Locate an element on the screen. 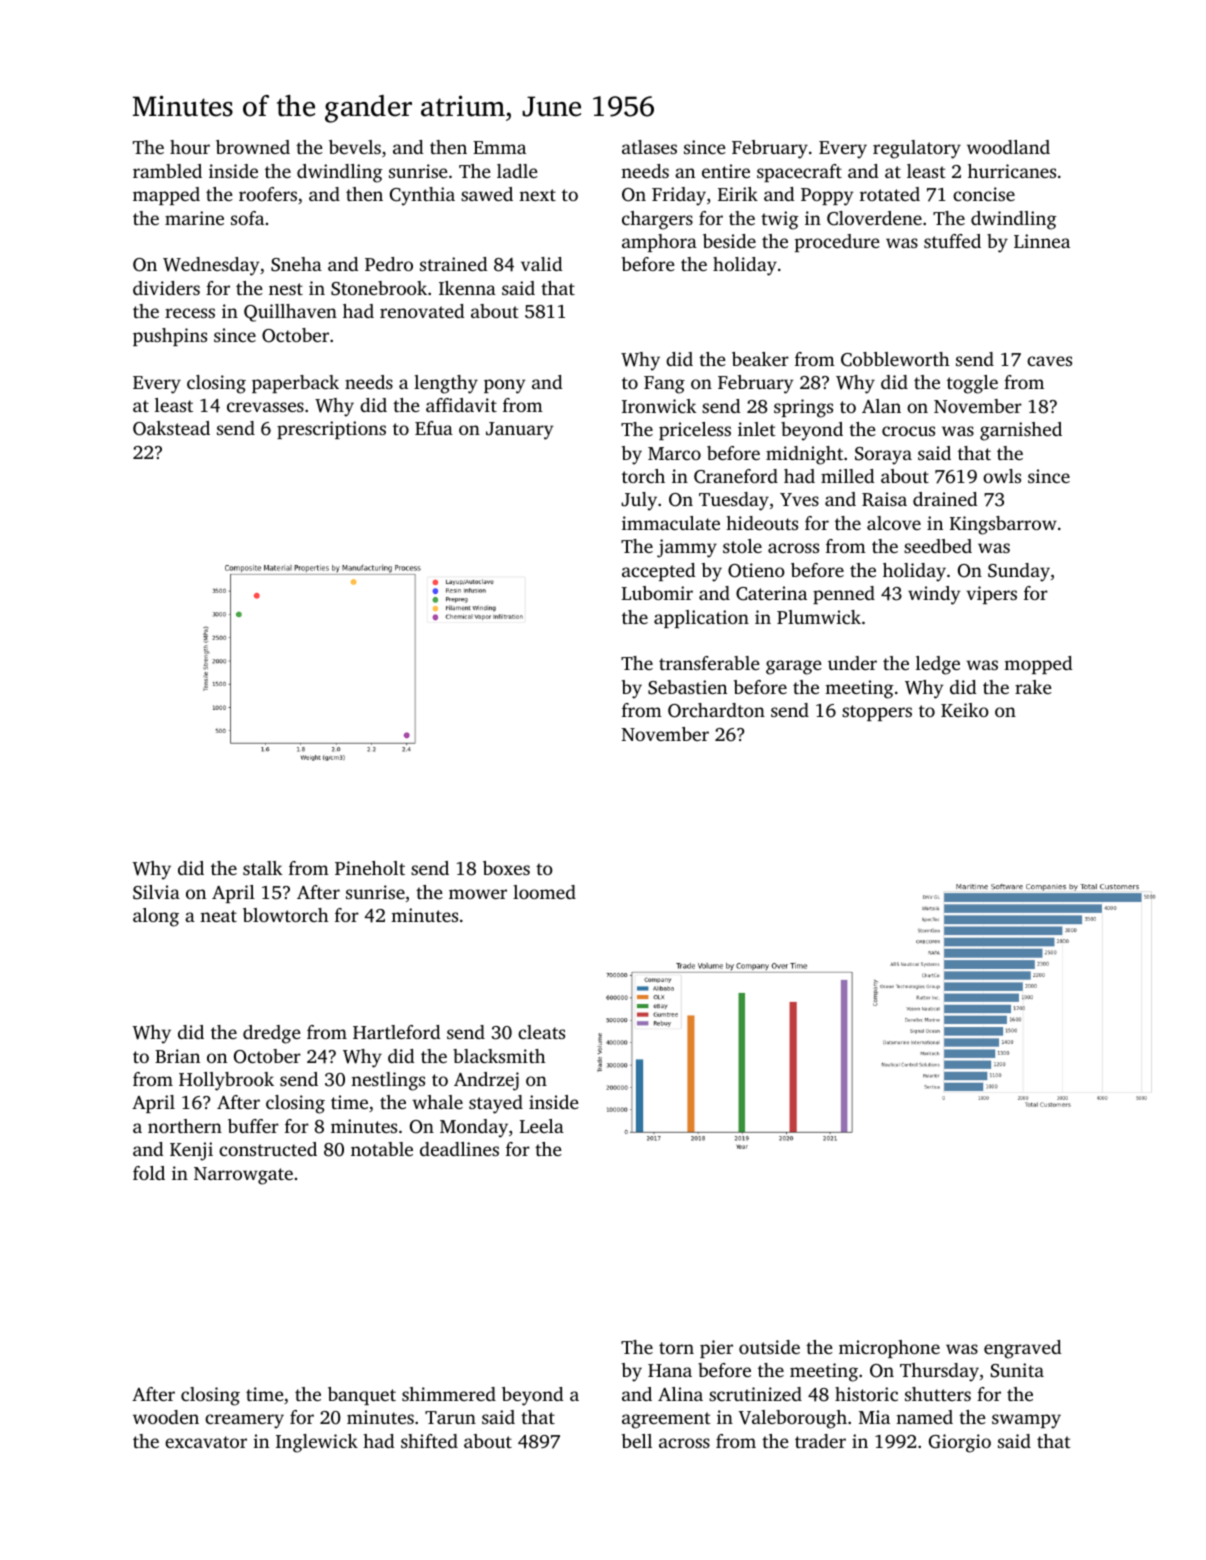  hour is located at coordinates (190, 147).
